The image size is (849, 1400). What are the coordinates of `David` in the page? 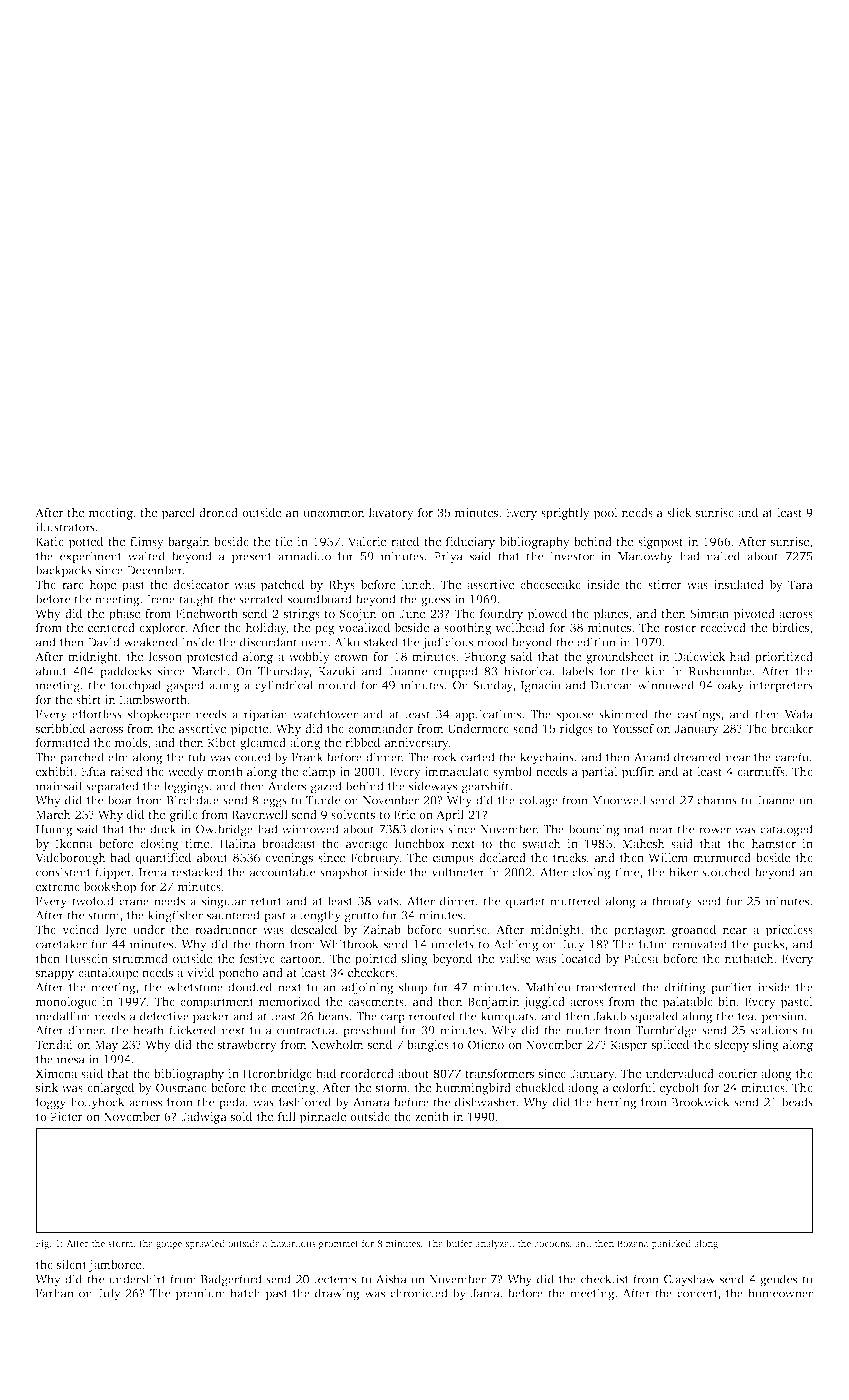 It's located at (104, 642).
